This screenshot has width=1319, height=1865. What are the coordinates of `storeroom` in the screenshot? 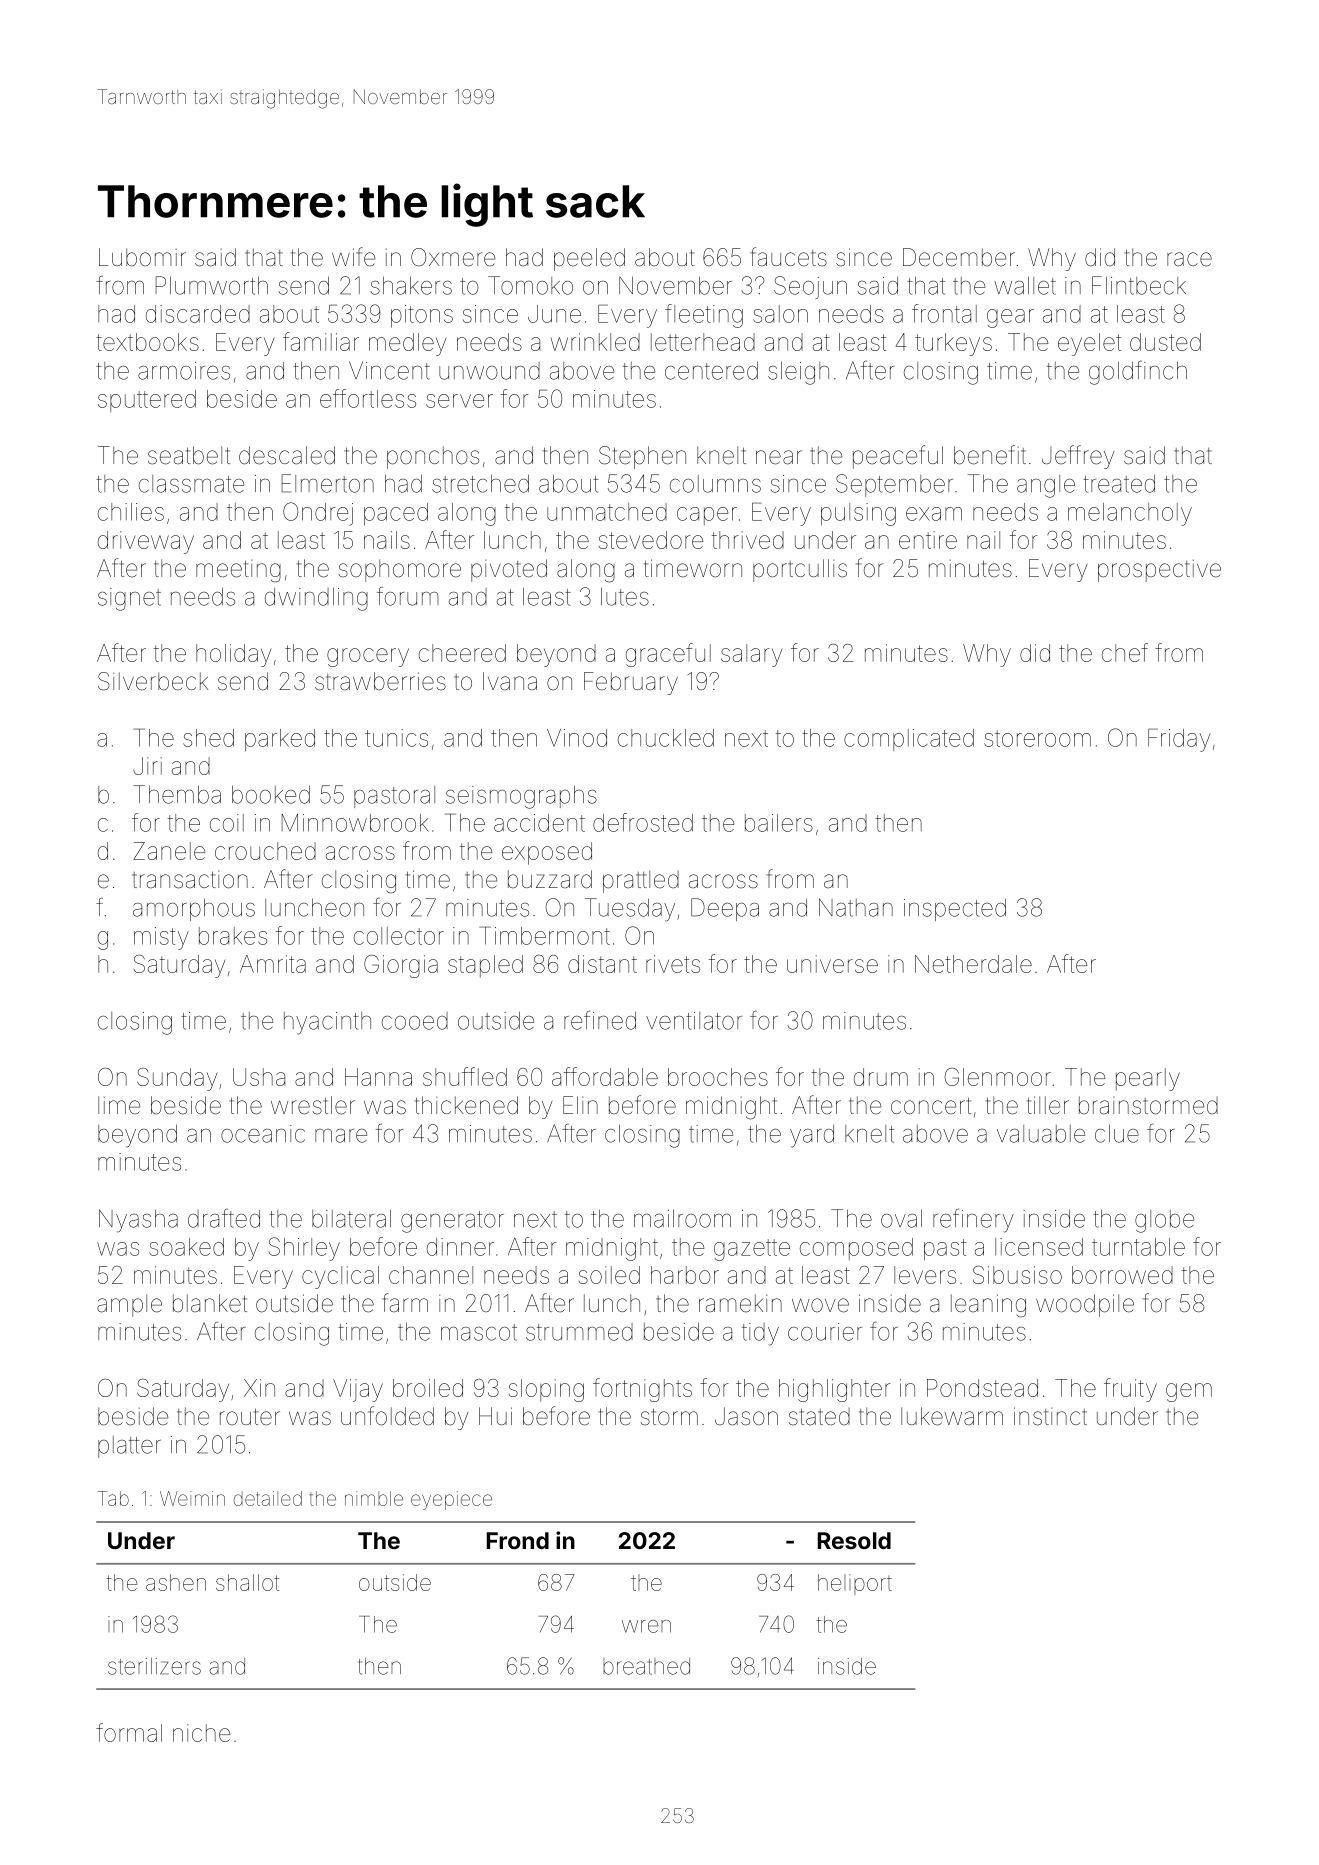 It's located at (1037, 738).
